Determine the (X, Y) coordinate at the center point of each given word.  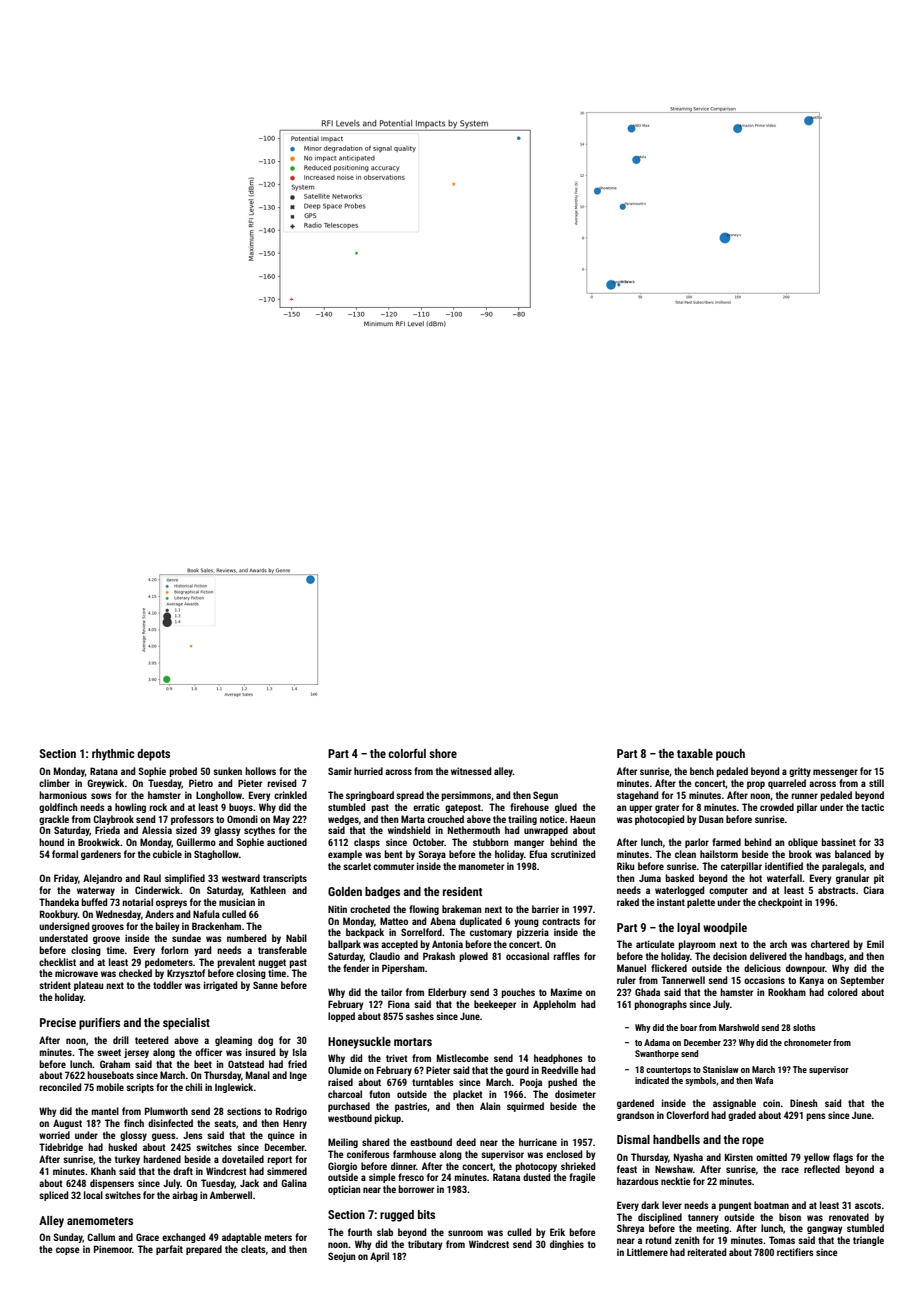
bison (790, 1217)
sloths (804, 1027)
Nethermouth (474, 830)
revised (282, 783)
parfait (169, 1250)
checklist (57, 962)
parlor (697, 843)
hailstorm (719, 854)
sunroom (465, 1233)
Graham (115, 1064)
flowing (424, 910)
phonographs (660, 1005)
